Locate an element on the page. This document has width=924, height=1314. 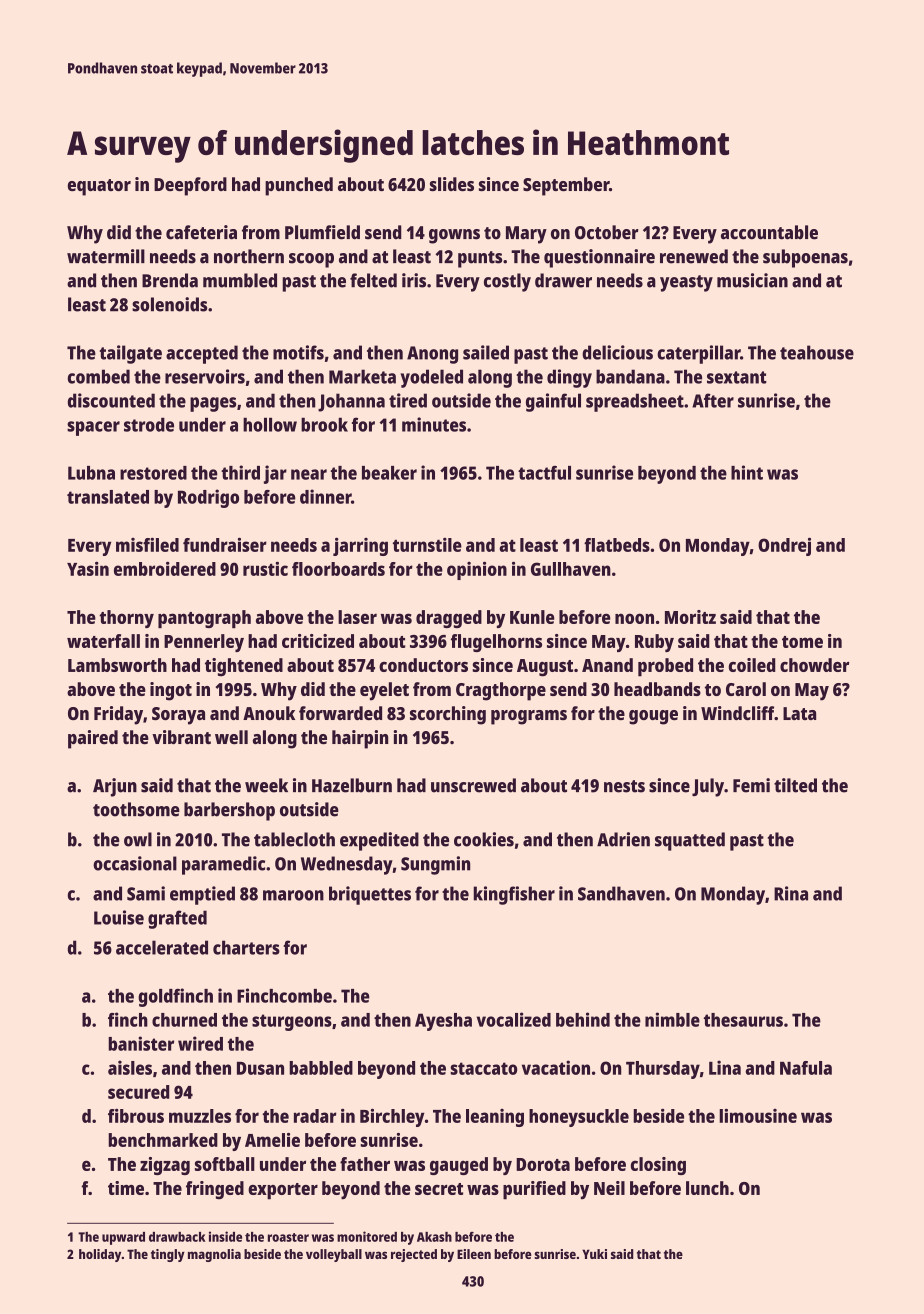
occasional is located at coordinates (135, 863).
